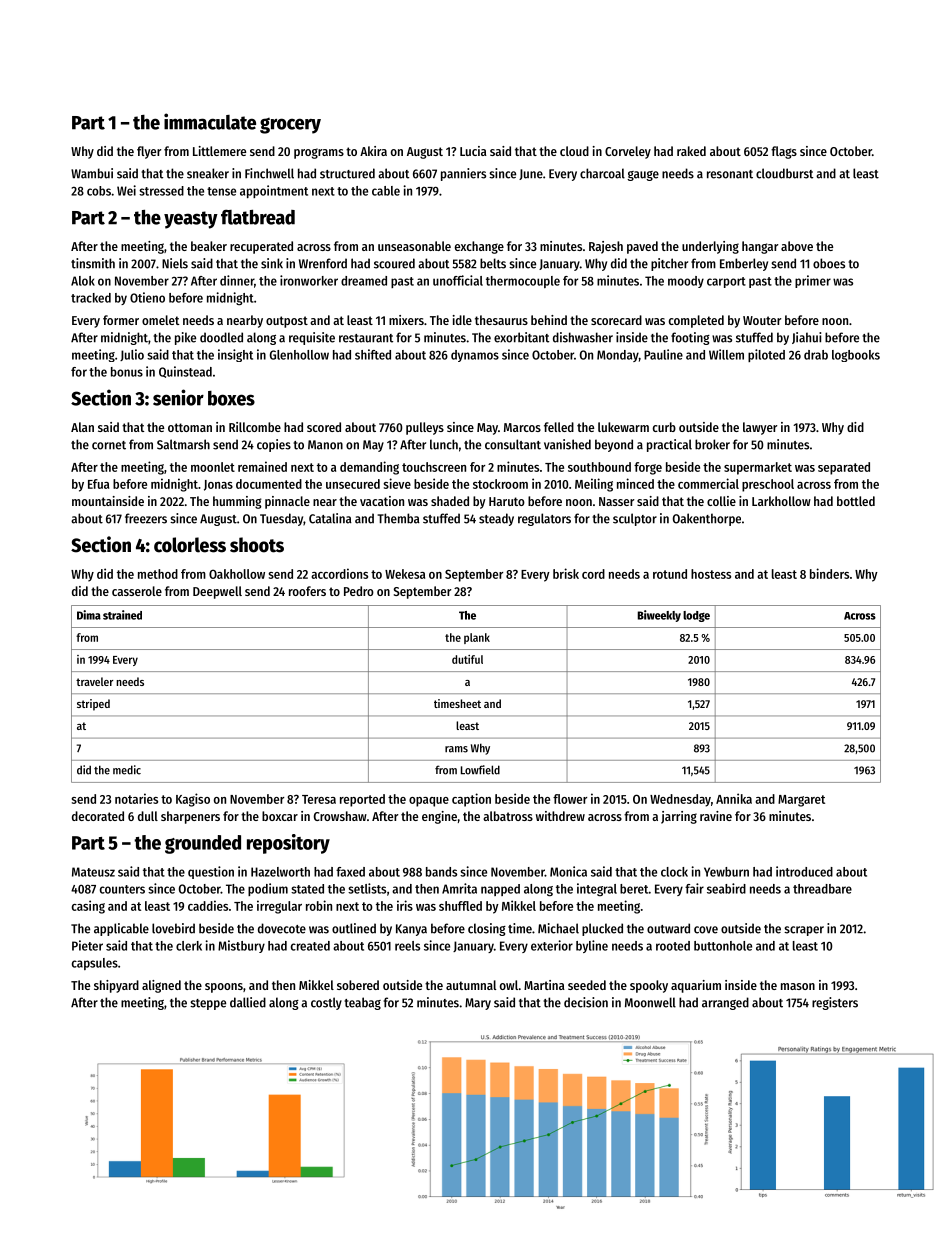  What do you see at coordinates (94, 681) in the page?
I see `traveler` at bounding box center [94, 681].
